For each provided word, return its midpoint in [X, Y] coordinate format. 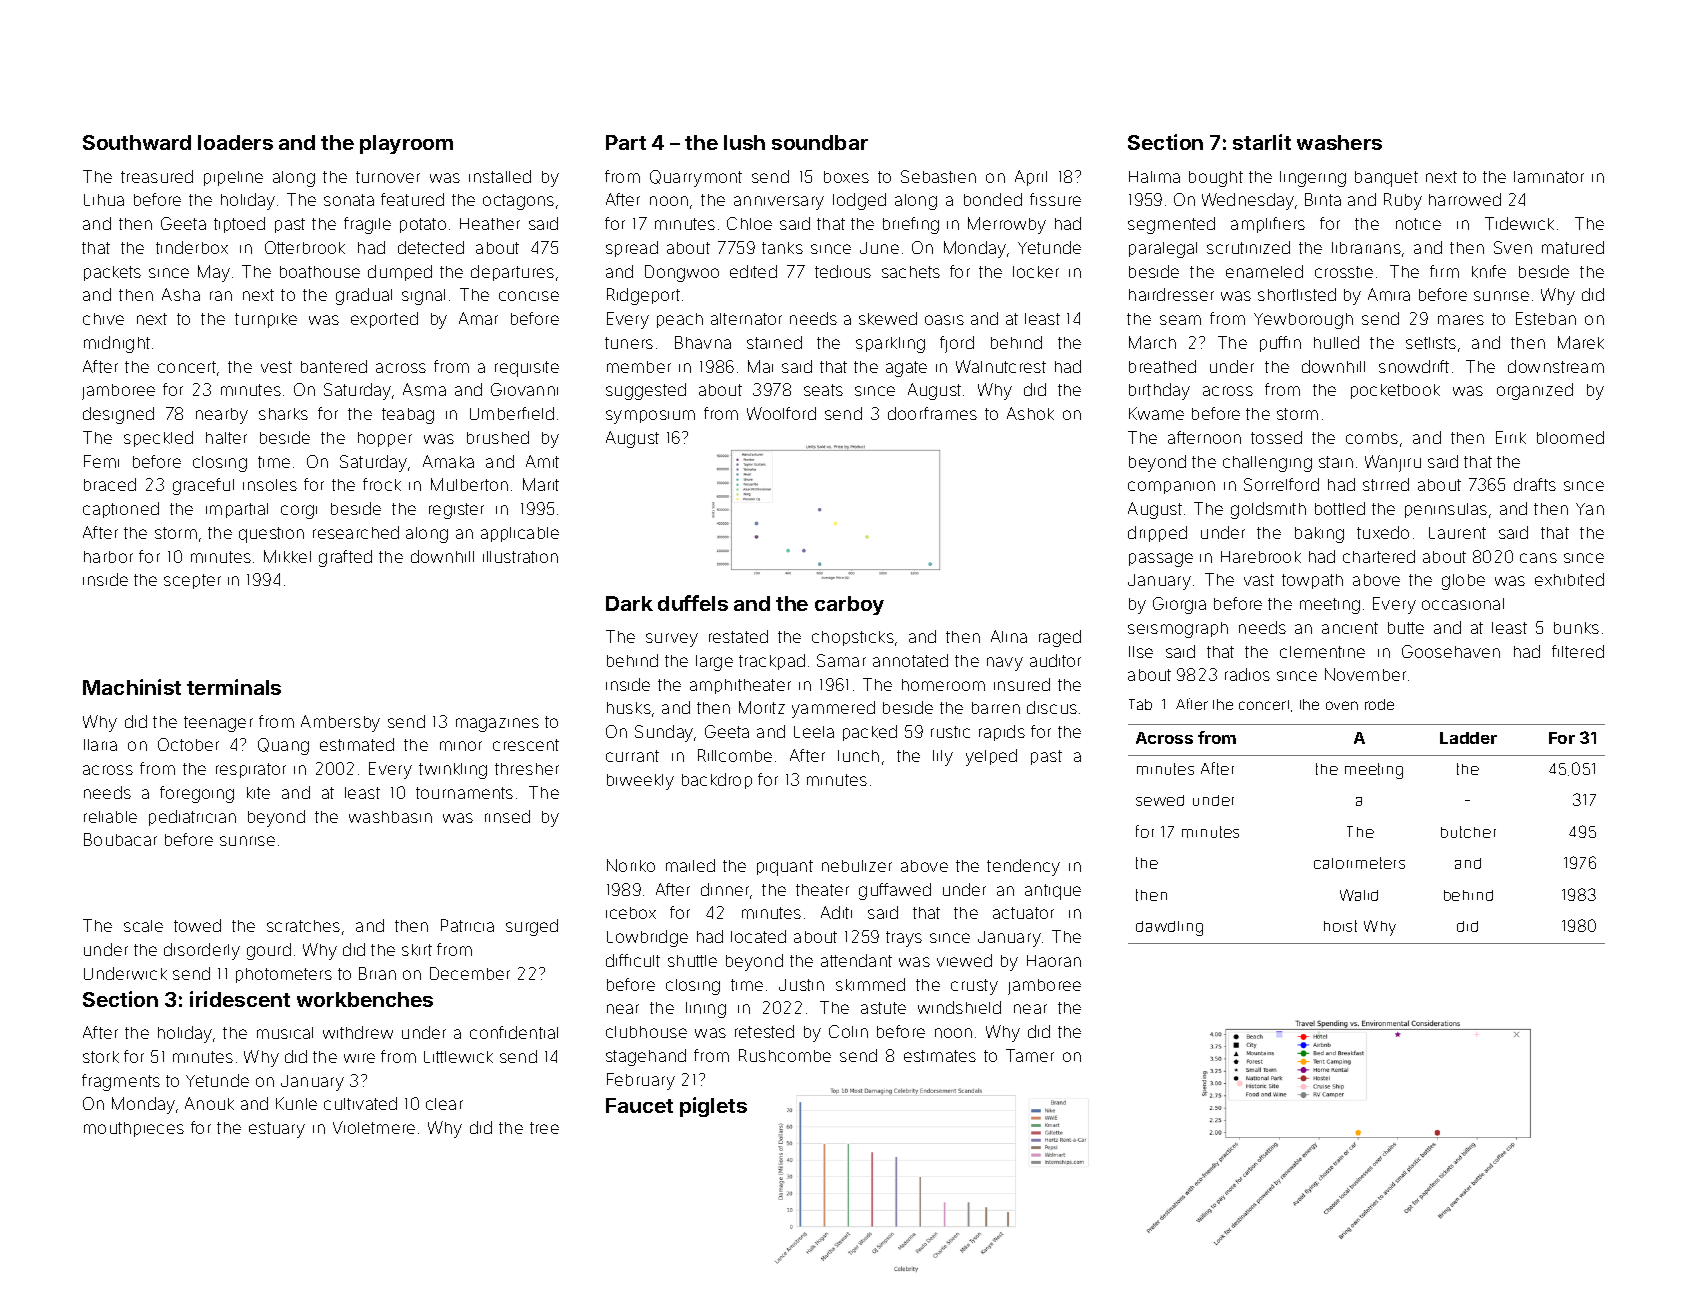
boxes [846, 177]
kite [258, 793]
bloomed [1570, 437]
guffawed [895, 891]
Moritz [762, 707]
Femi [101, 461]
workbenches [365, 999]
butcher [1468, 832]
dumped [400, 273]
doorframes [932, 413]
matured [1573, 247]
